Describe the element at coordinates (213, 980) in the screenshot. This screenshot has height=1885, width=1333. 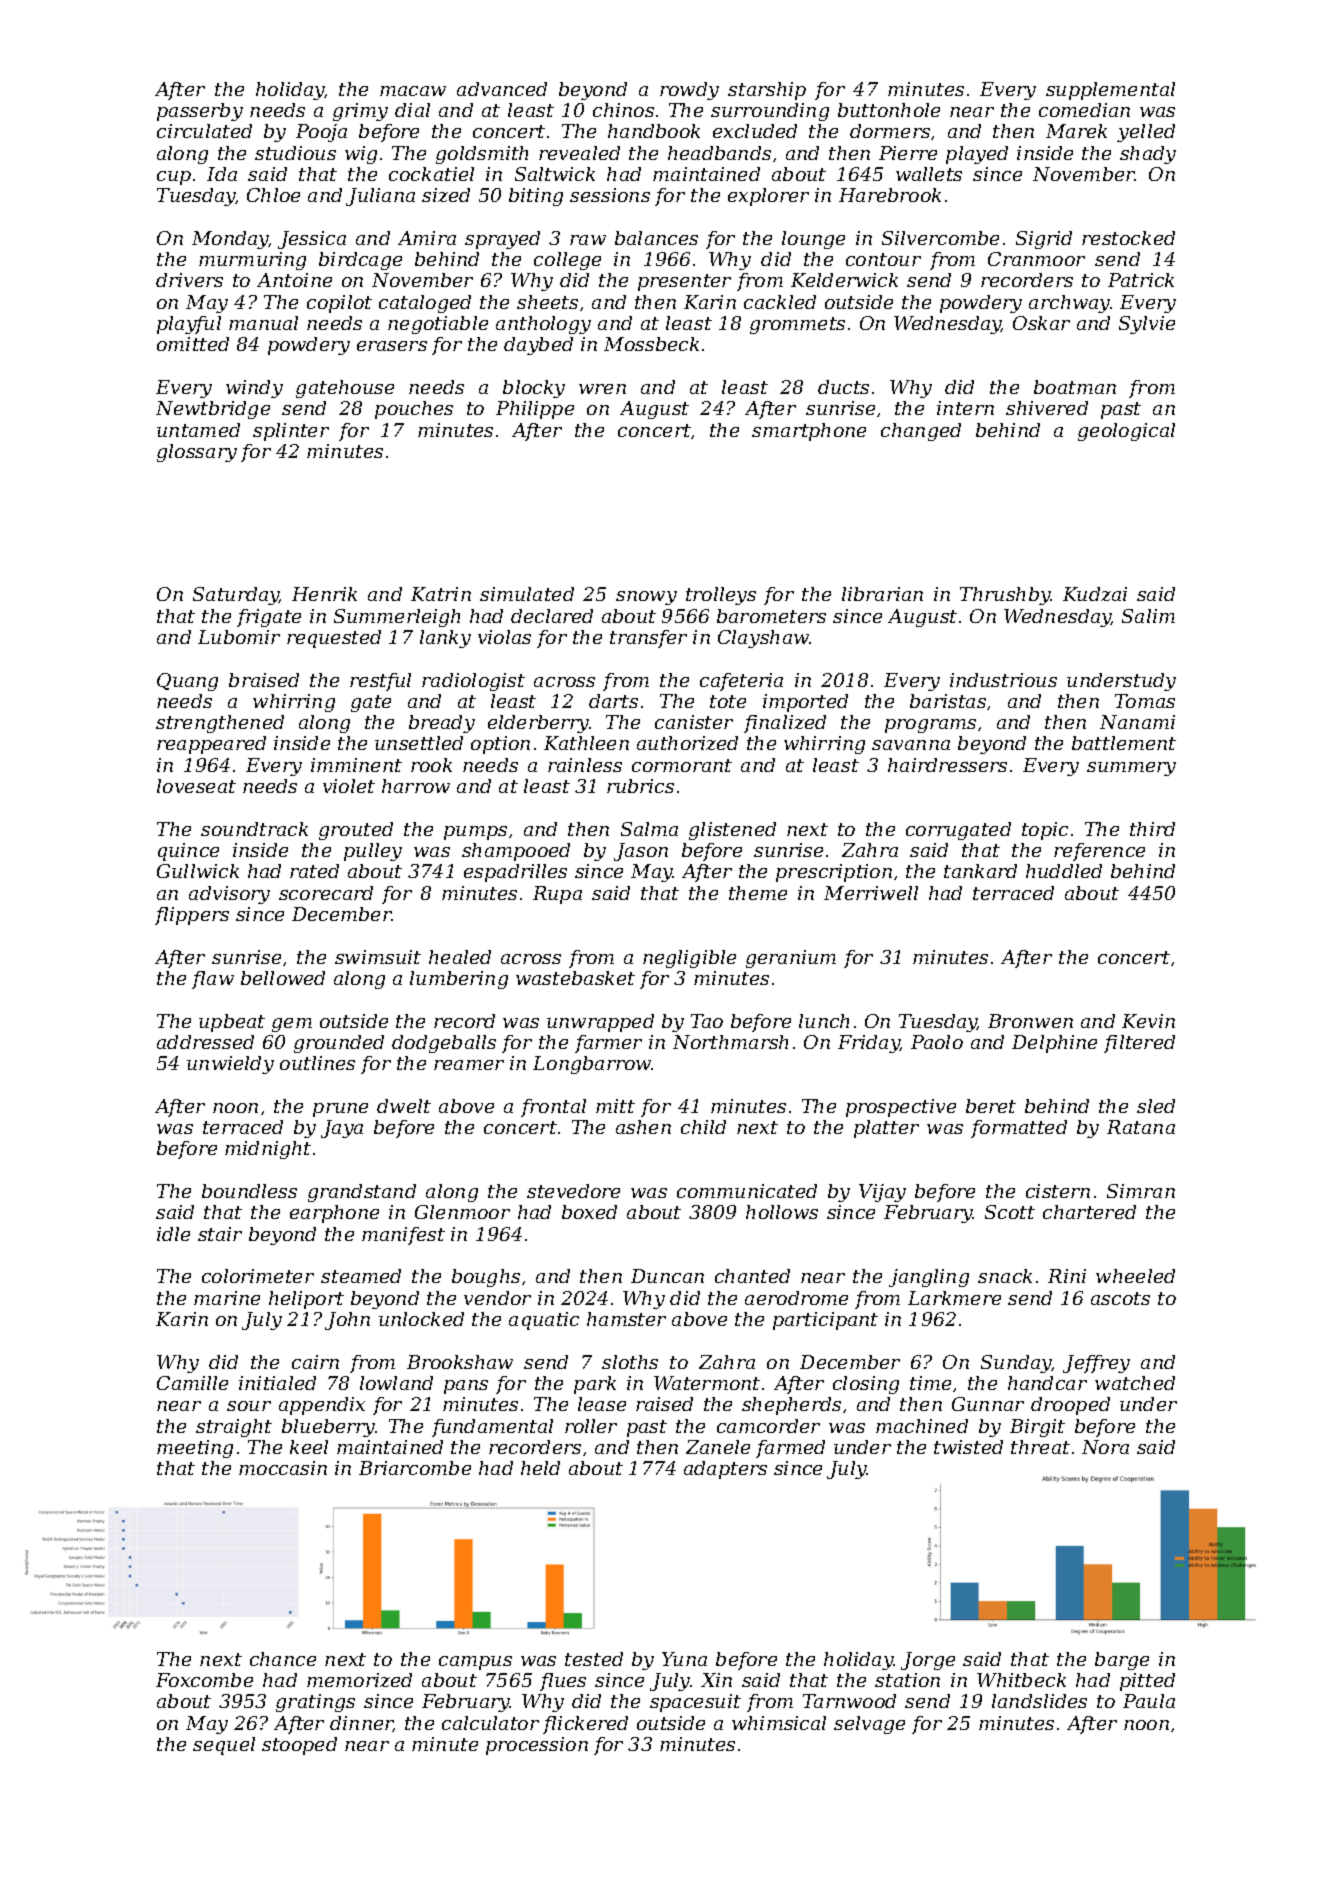
I see `flaw` at that location.
